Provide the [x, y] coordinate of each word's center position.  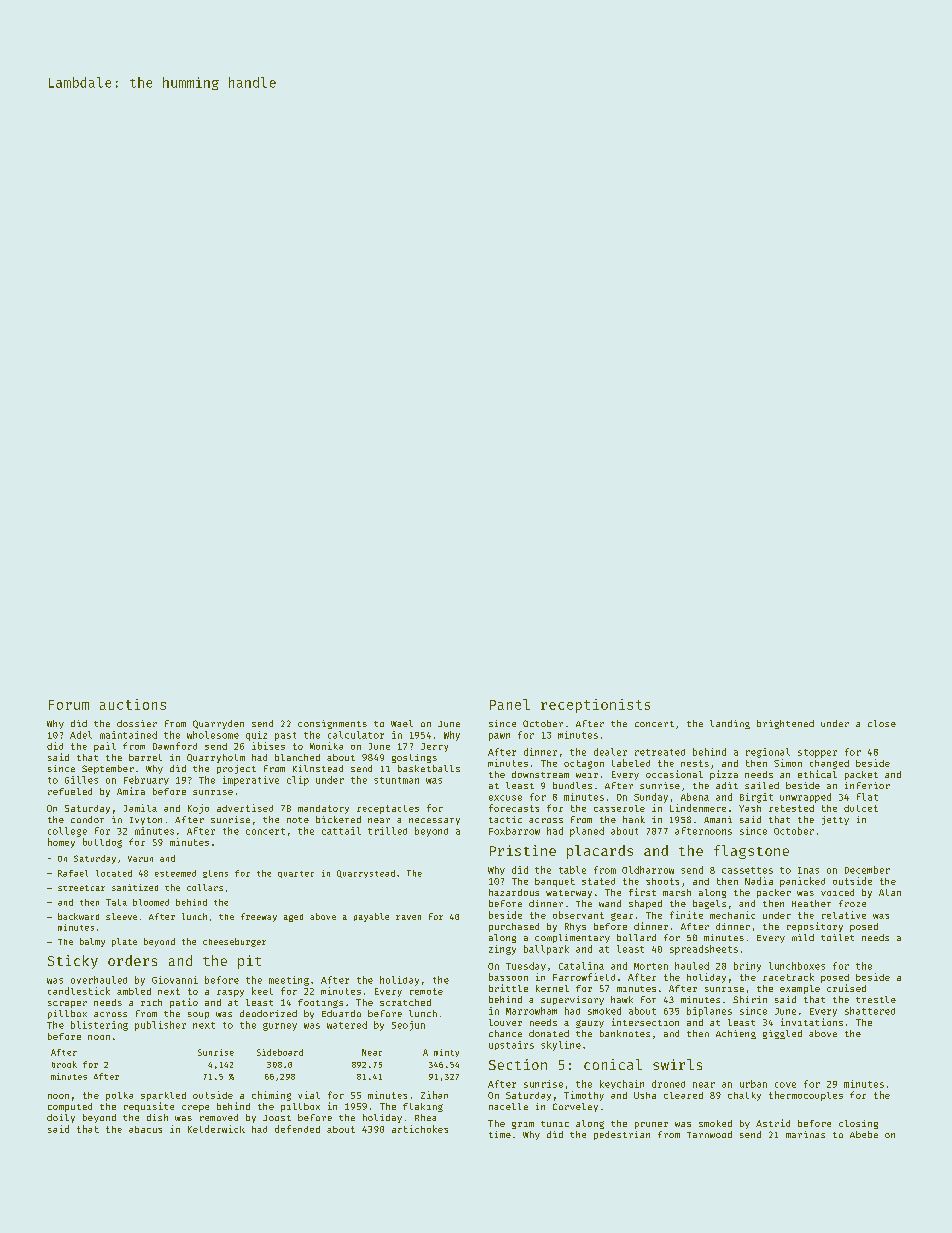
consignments [332, 724]
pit [249, 962]
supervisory [572, 1000]
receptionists [595, 706]
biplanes [709, 1012]
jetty [835, 820]
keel [262, 991]
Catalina [581, 966]
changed [829, 764]
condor [87, 819]
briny [747, 967]
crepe [195, 1108]
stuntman [396, 780]
